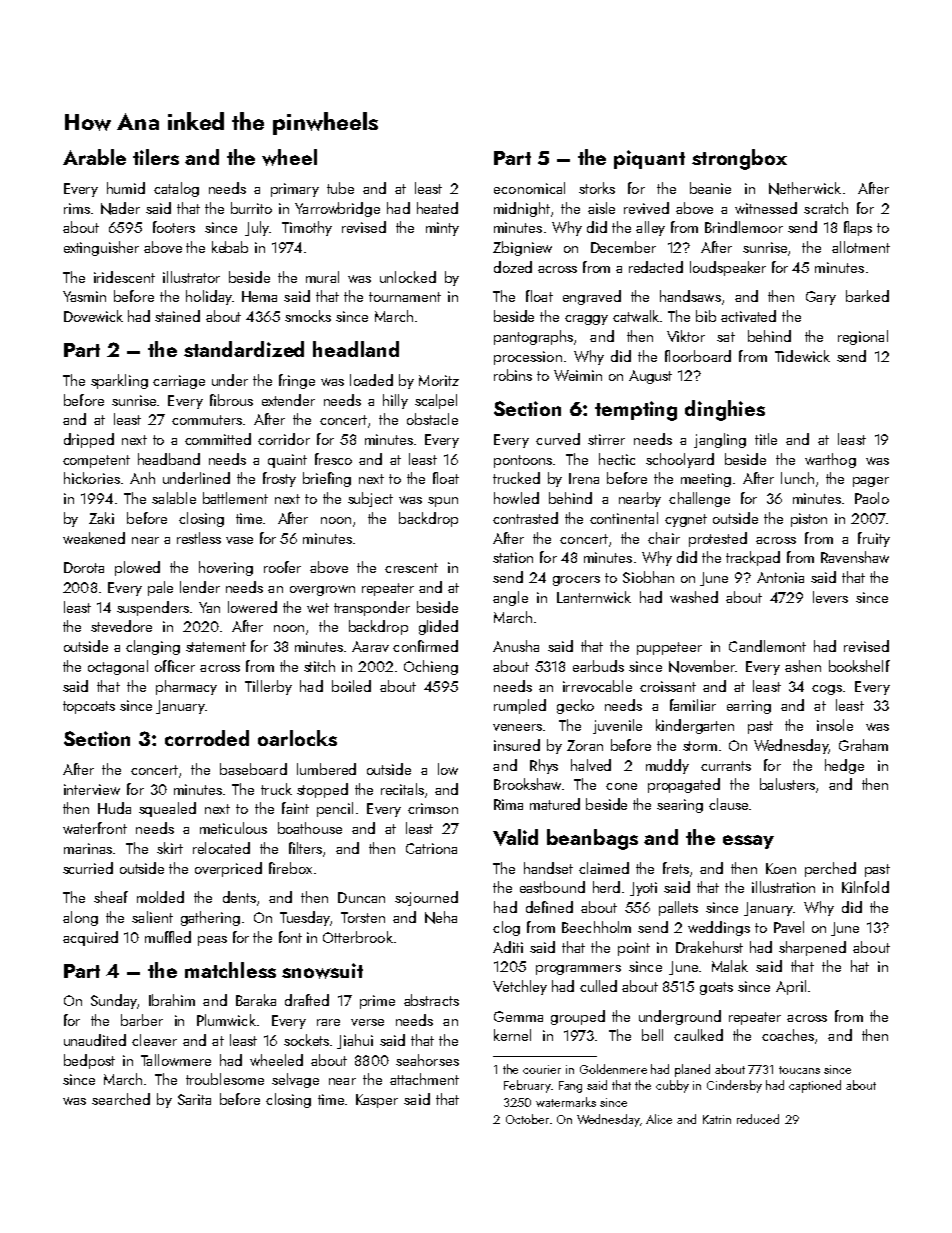 The height and width of the image is (1233, 952). I want to click on Dovewick, so click(93, 316).
